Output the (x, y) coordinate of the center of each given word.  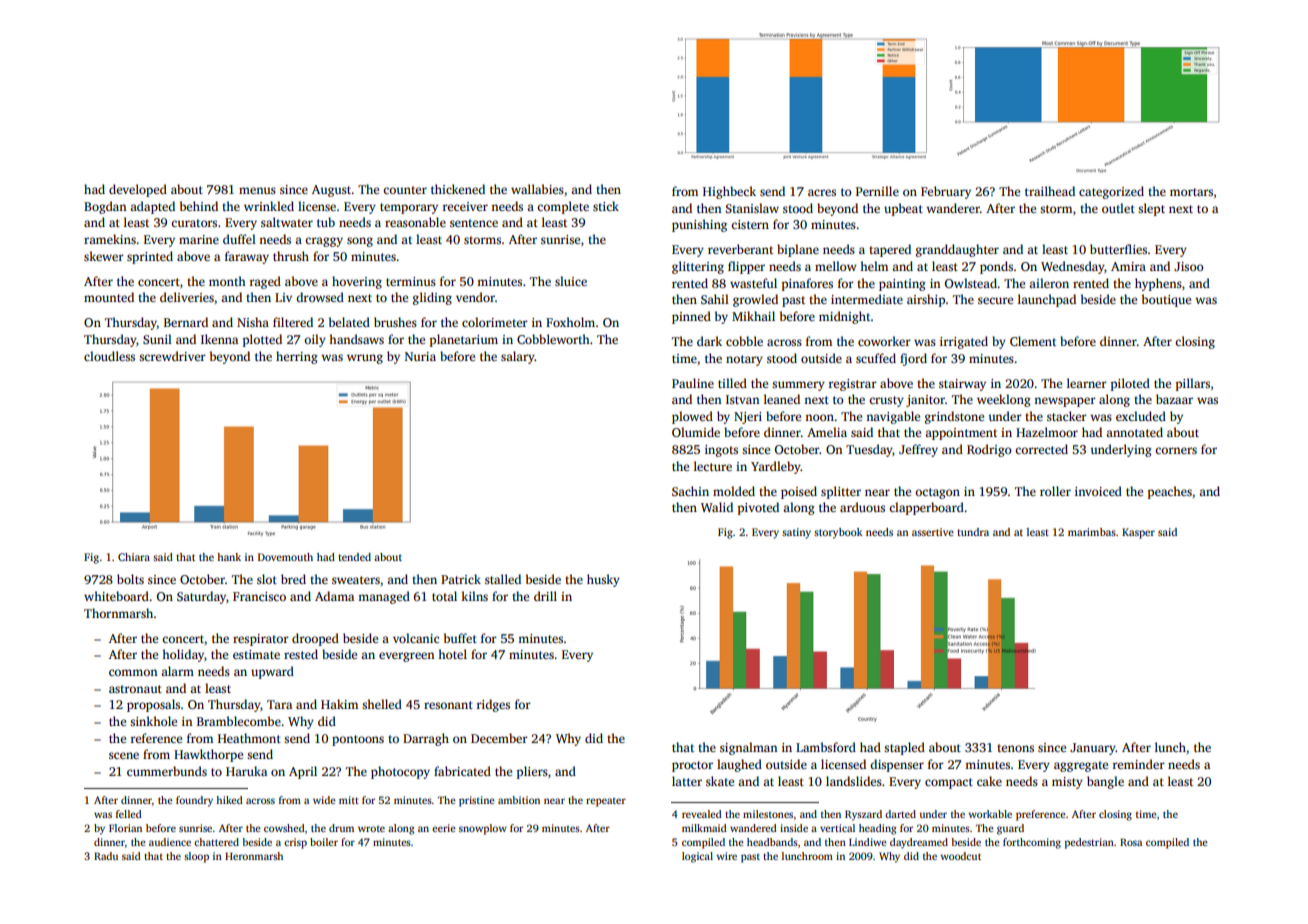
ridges (493, 705)
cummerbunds (167, 771)
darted (900, 814)
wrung (365, 359)
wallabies (537, 189)
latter (687, 781)
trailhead (1050, 191)
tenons (1015, 748)
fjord (913, 359)
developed (138, 190)
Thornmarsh (118, 613)
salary (518, 357)
